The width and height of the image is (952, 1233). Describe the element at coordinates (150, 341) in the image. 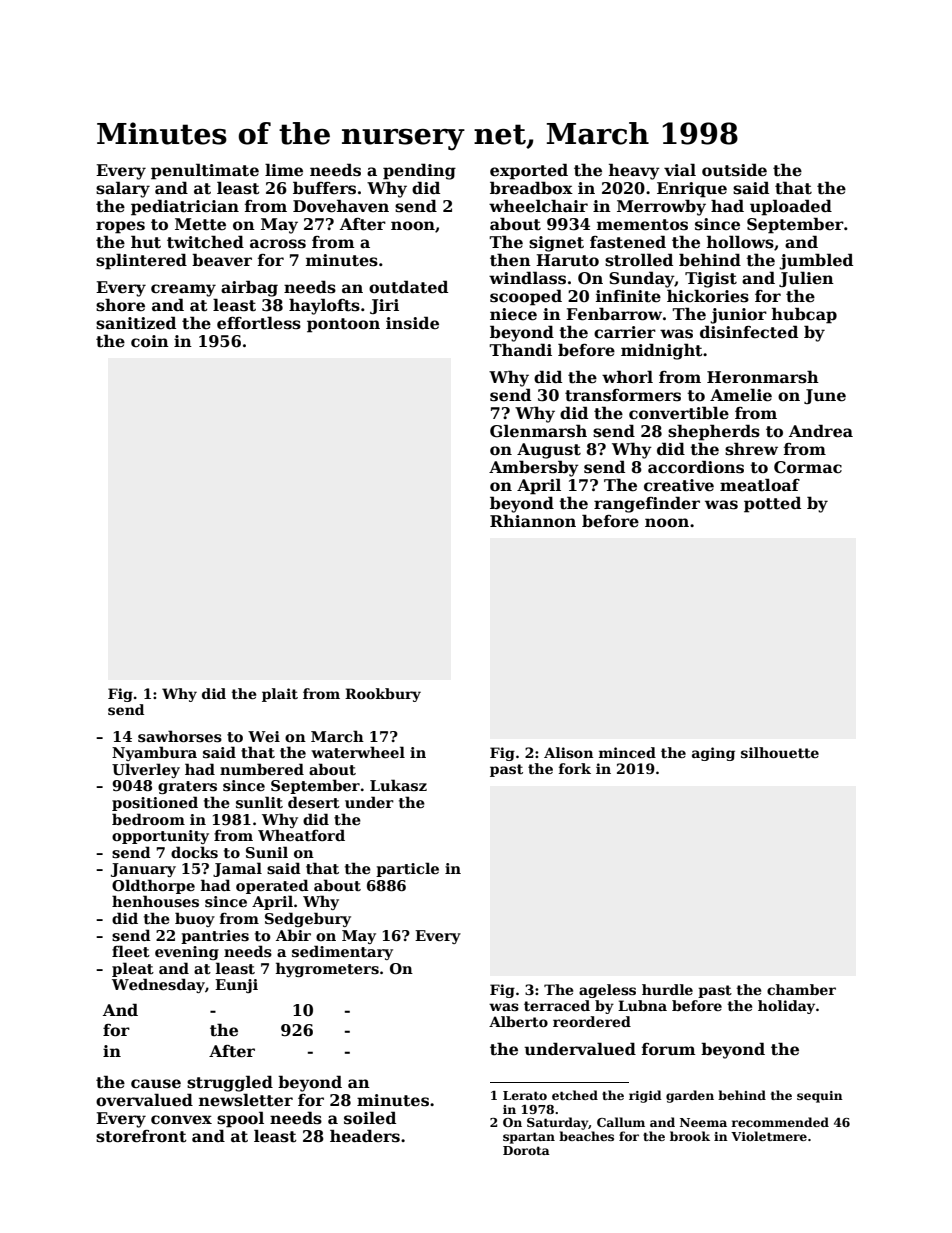

I see `coin` at that location.
